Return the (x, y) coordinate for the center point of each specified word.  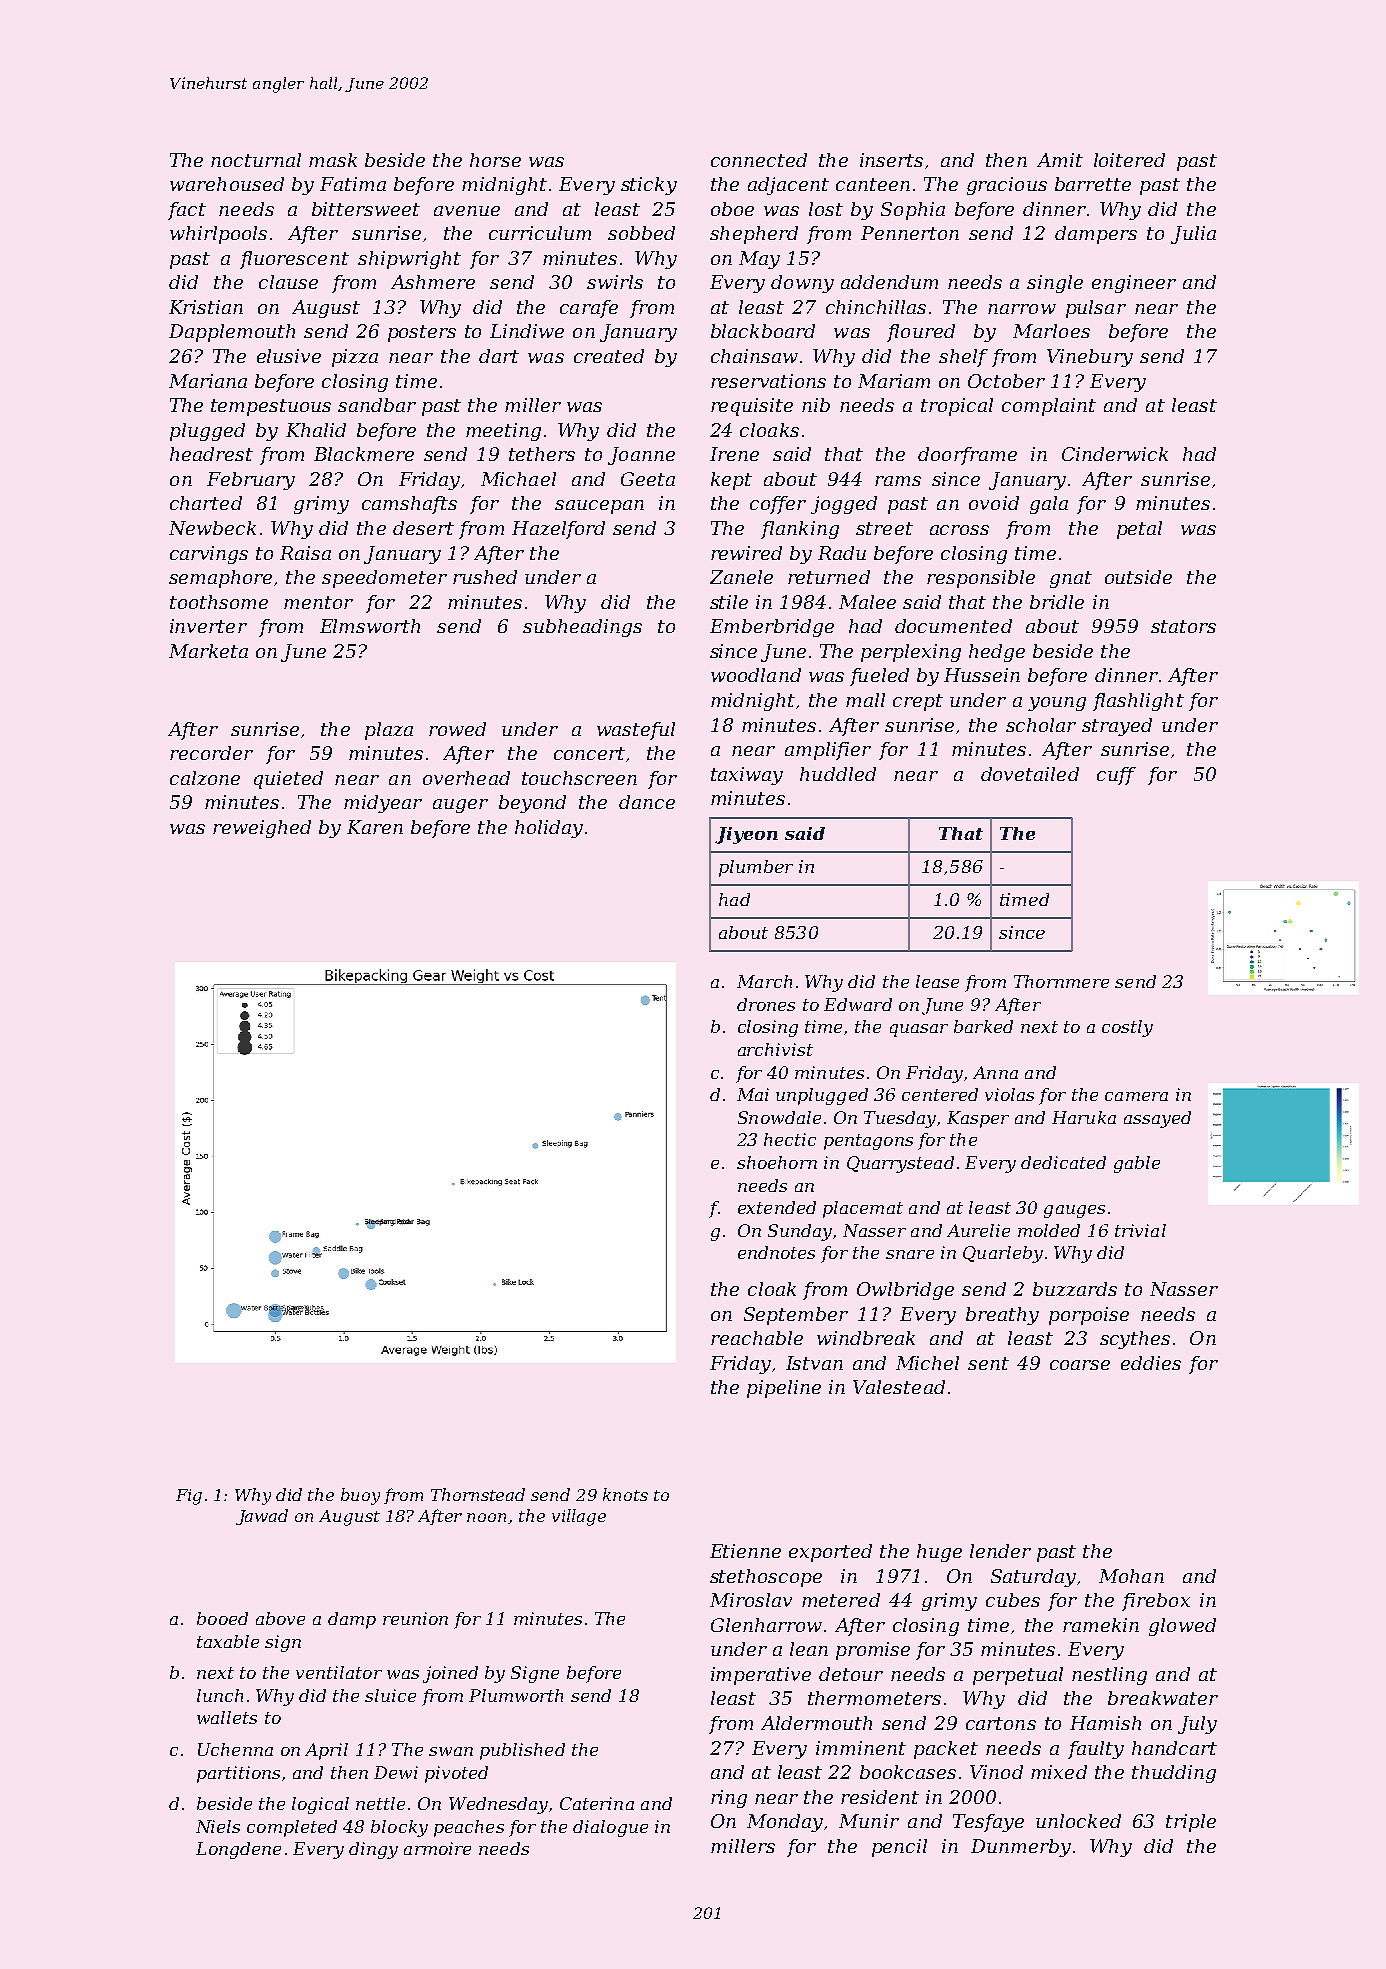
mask (333, 160)
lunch (220, 1695)
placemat (863, 1209)
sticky (649, 186)
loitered (1129, 160)
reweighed (262, 829)
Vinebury (1090, 358)
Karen (375, 827)
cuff (1116, 776)
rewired (746, 553)
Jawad (262, 1517)
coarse (1080, 1365)
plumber (756, 868)
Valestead (899, 1387)
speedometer (384, 579)
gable (1137, 1164)
